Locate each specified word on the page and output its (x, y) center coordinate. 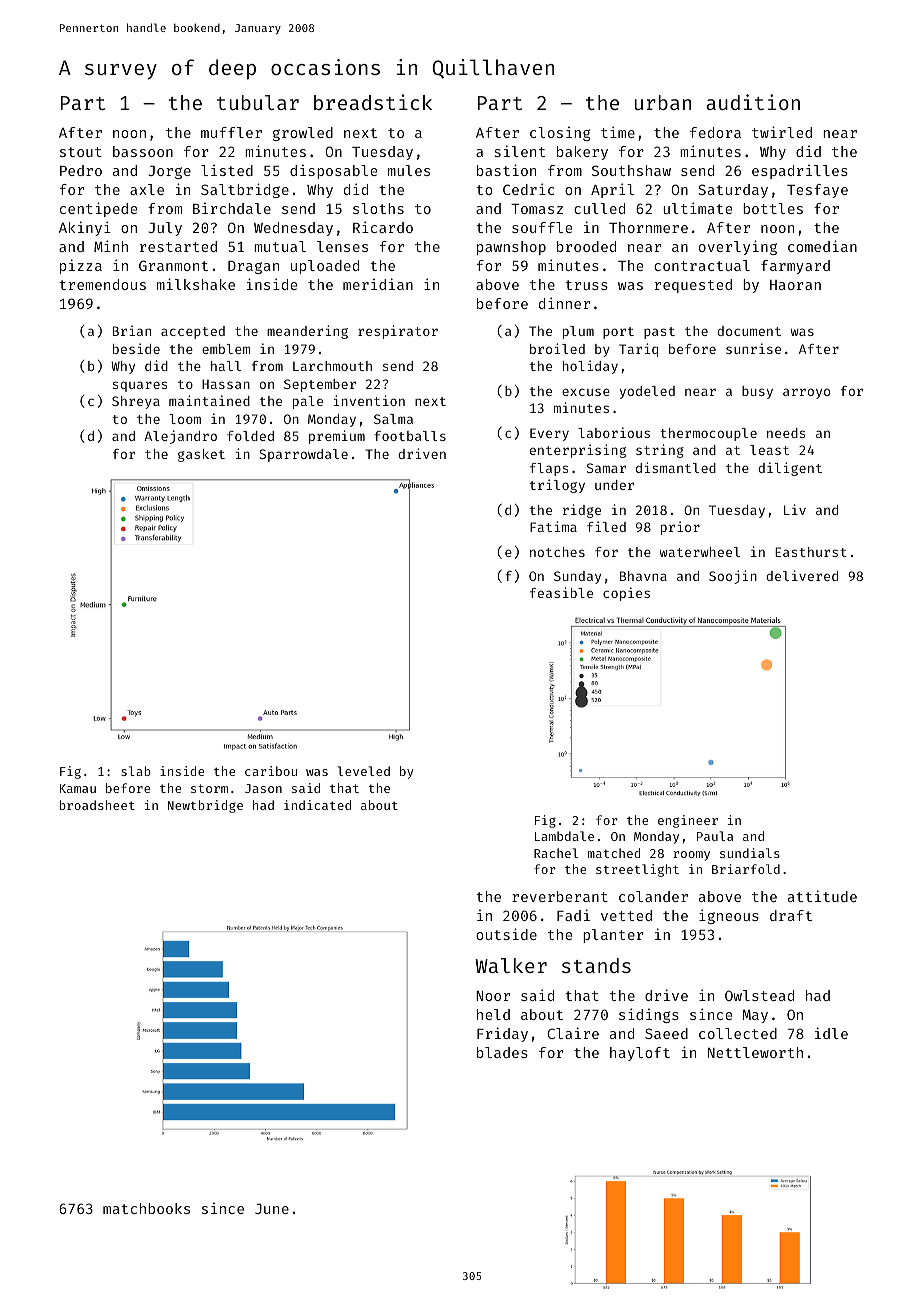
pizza (81, 266)
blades (502, 1052)
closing (560, 133)
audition (753, 102)
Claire (573, 1033)
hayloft (640, 1054)
